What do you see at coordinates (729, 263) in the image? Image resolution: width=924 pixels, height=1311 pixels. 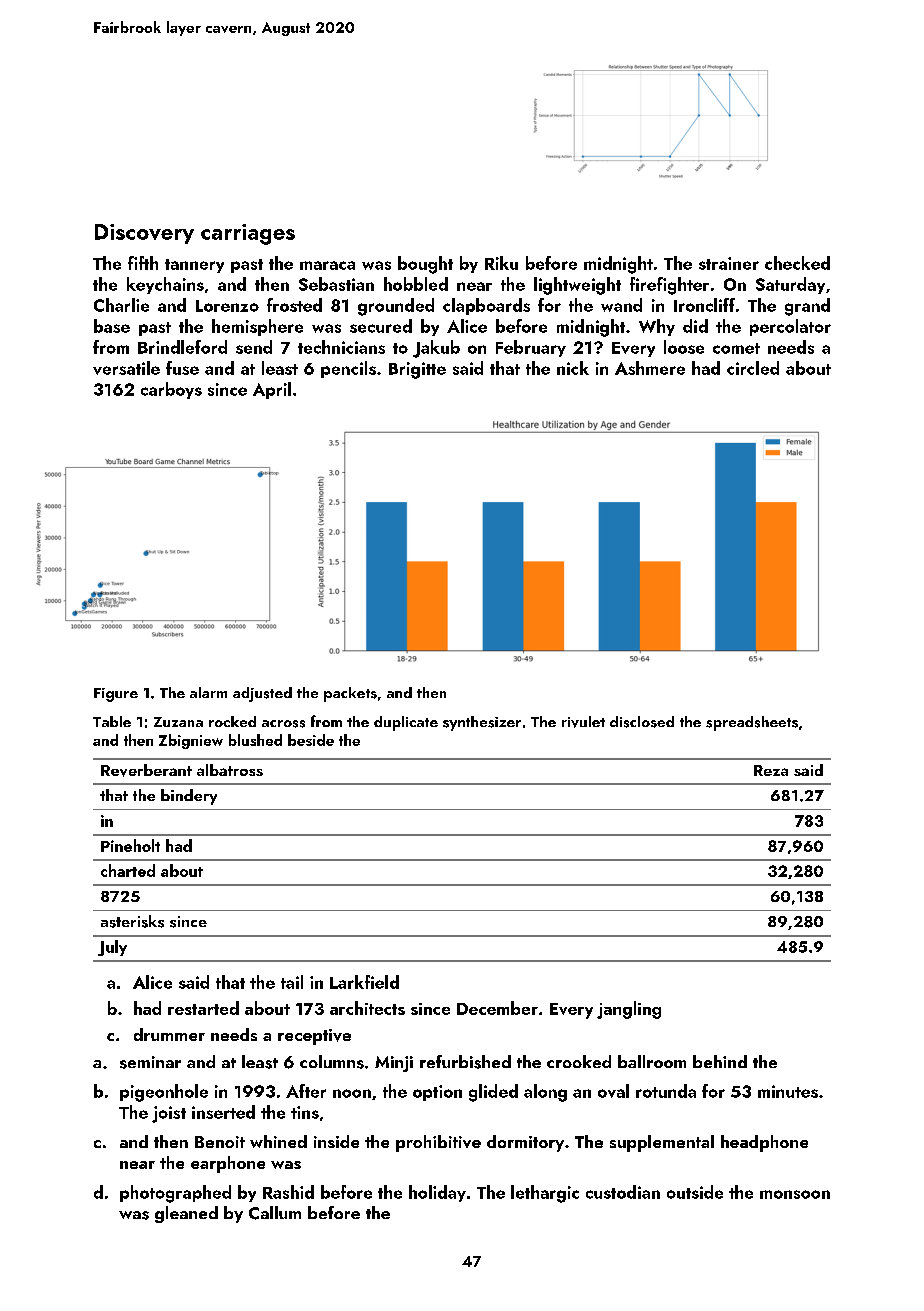 I see `strainer` at bounding box center [729, 263].
